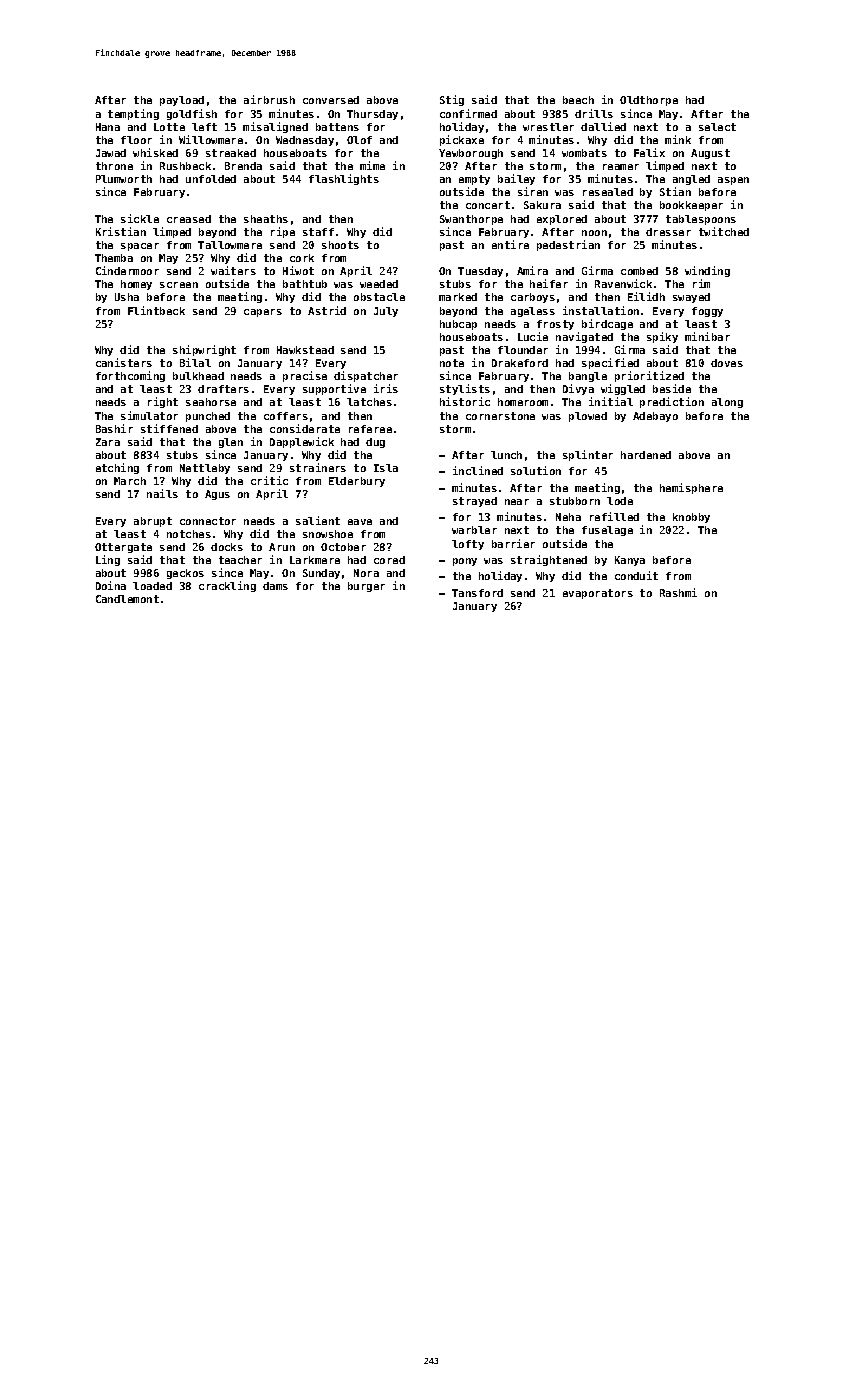 Image resolution: width=849 pixels, height=1400 pixels. Describe the element at coordinates (266, 219) in the document. I see `sheaths` at that location.
